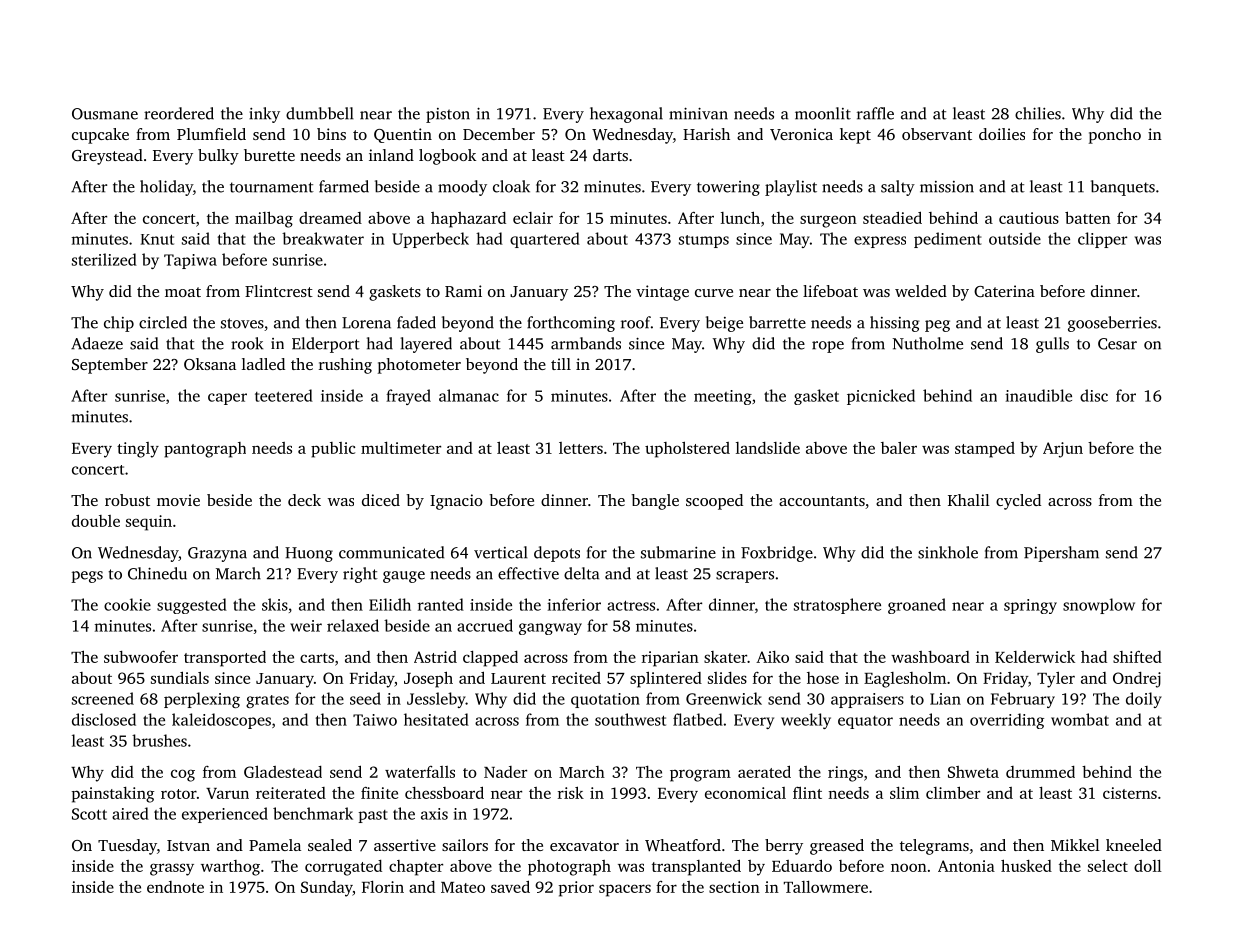 This screenshot has width=1233, height=952. What do you see at coordinates (745, 793) in the screenshot?
I see `economical` at bounding box center [745, 793].
